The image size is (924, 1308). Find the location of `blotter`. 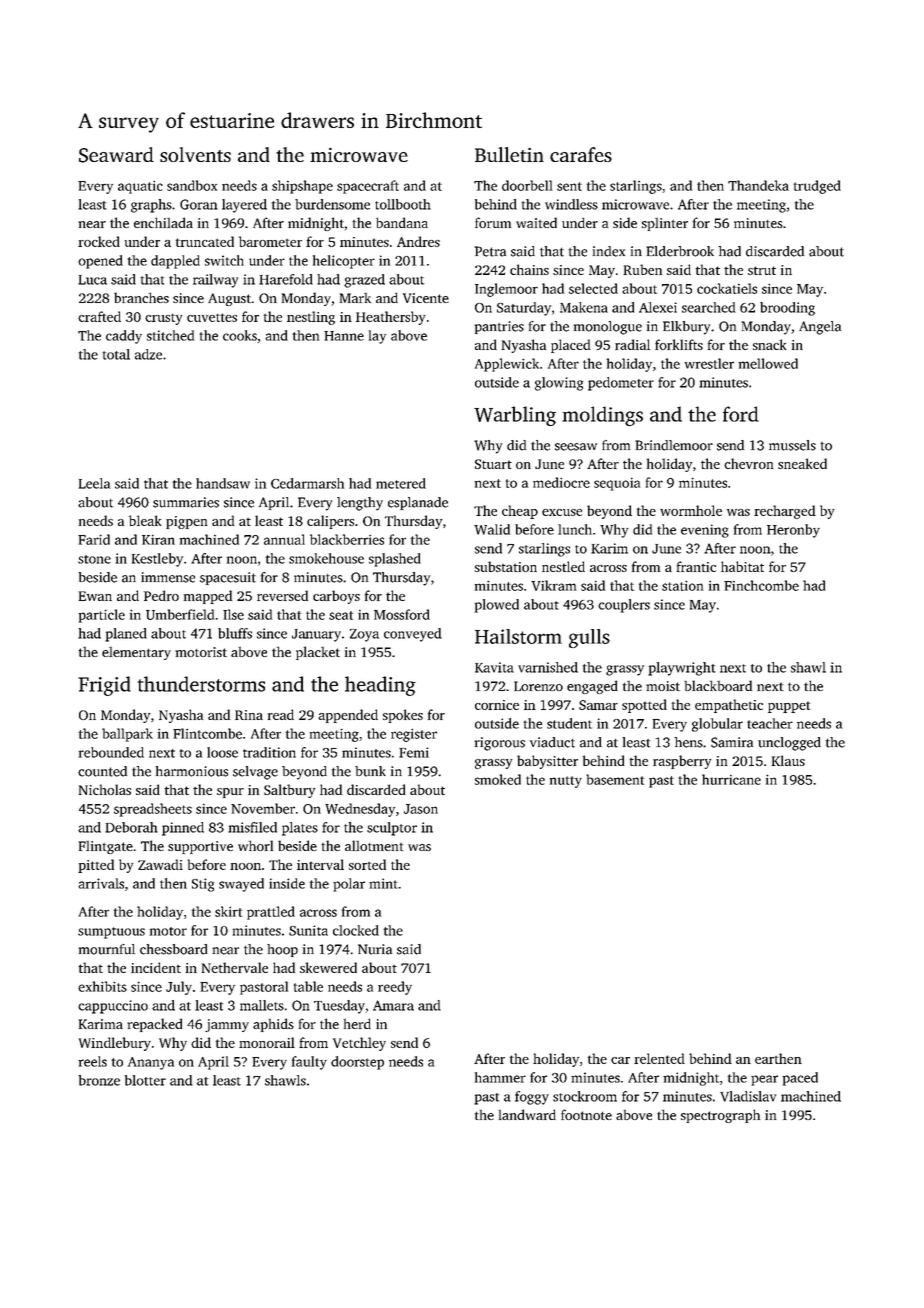

blotter is located at coordinates (145, 1080).
